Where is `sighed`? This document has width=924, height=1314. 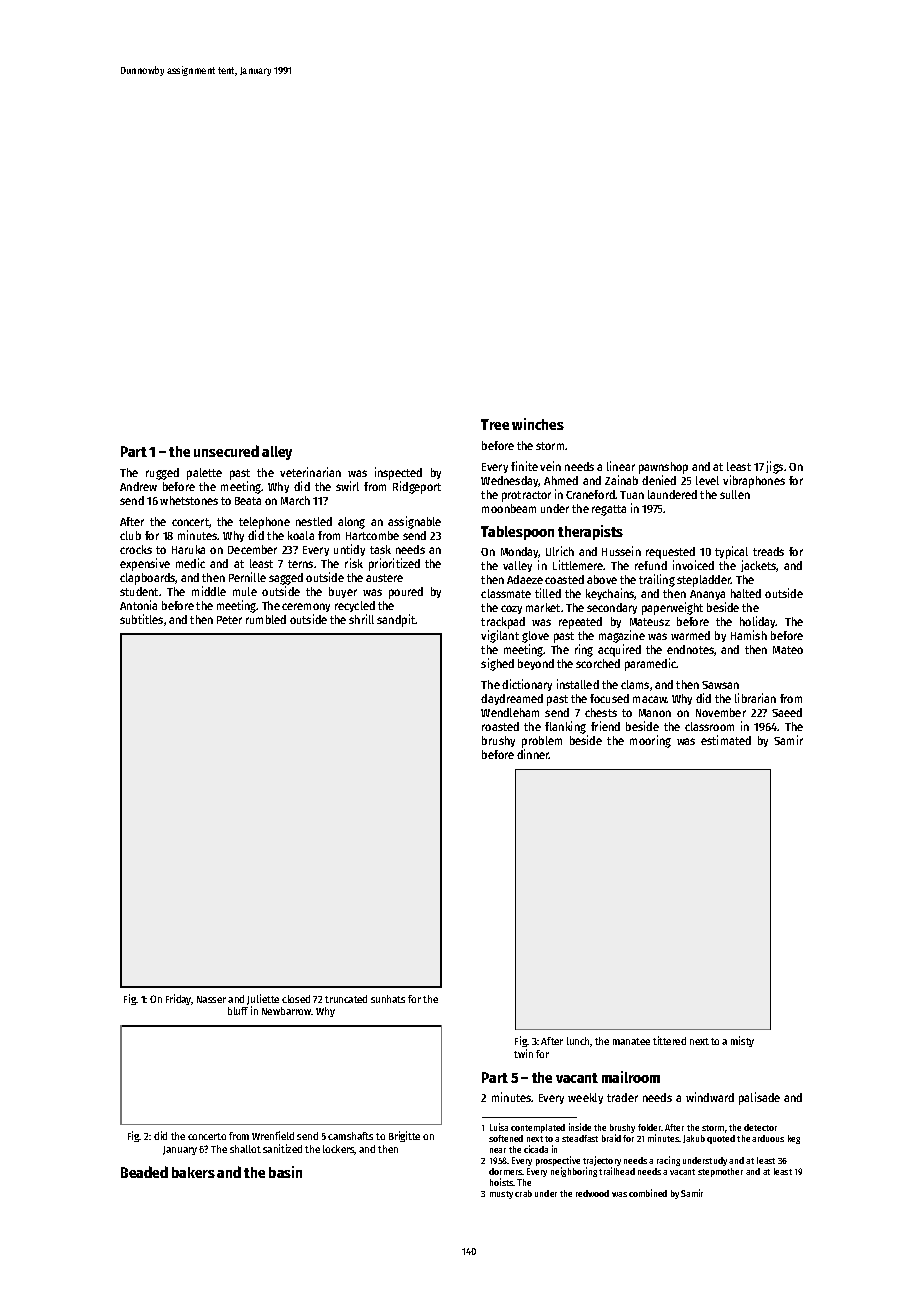
sighed is located at coordinates (497, 664).
